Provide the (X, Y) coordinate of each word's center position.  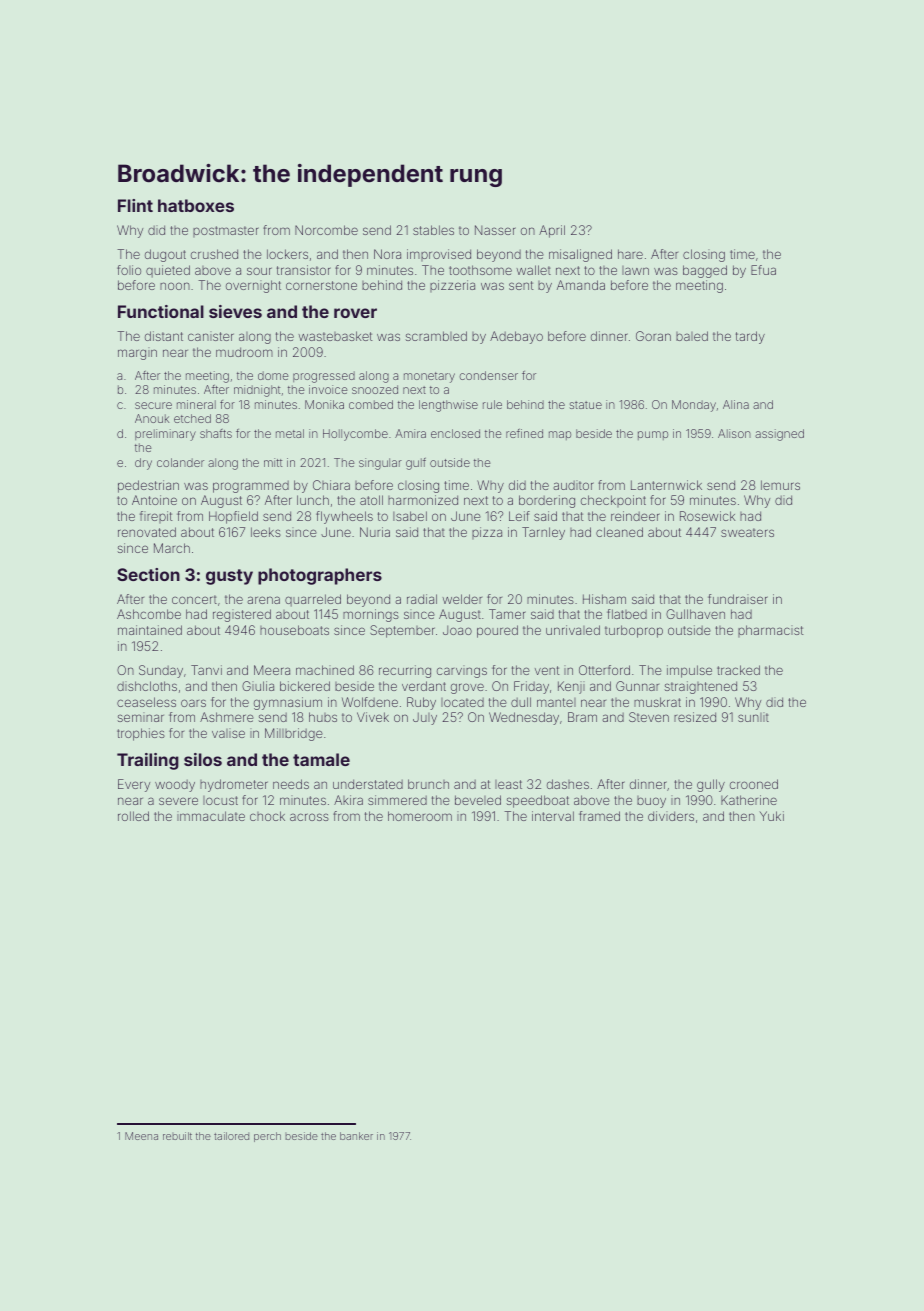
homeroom (420, 816)
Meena (141, 1136)
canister (211, 336)
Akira (348, 800)
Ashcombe (149, 614)
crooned (754, 784)
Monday (694, 406)
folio (129, 270)
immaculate (211, 816)
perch (267, 1137)
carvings (462, 671)
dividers (671, 816)
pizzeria (452, 286)
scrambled (436, 336)
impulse (689, 671)
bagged (705, 271)
